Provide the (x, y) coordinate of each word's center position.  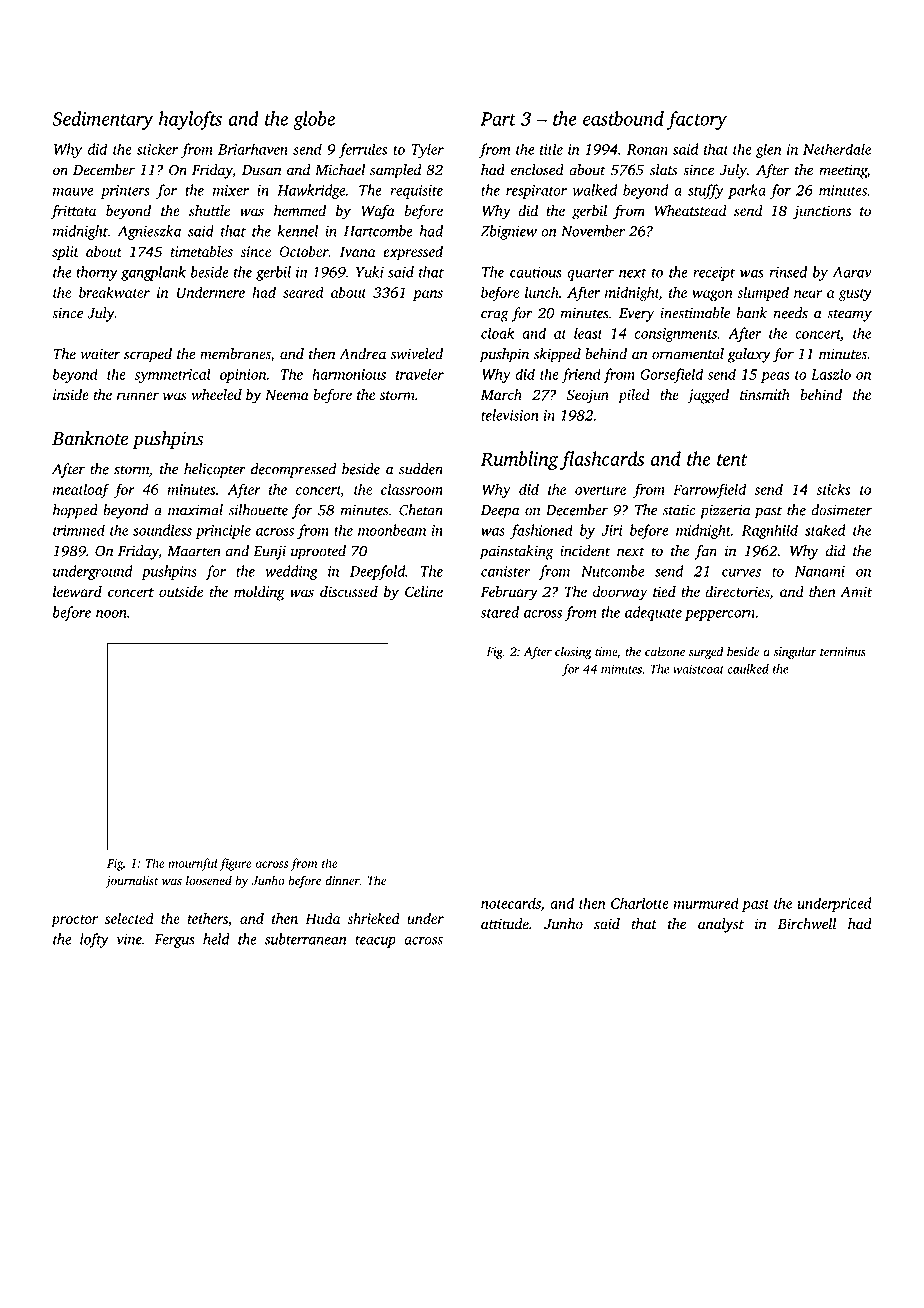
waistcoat (698, 669)
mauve (73, 192)
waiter (100, 354)
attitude (505, 924)
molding (259, 593)
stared (500, 612)
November (593, 231)
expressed (413, 253)
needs (790, 313)
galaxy (749, 355)
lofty (94, 940)
